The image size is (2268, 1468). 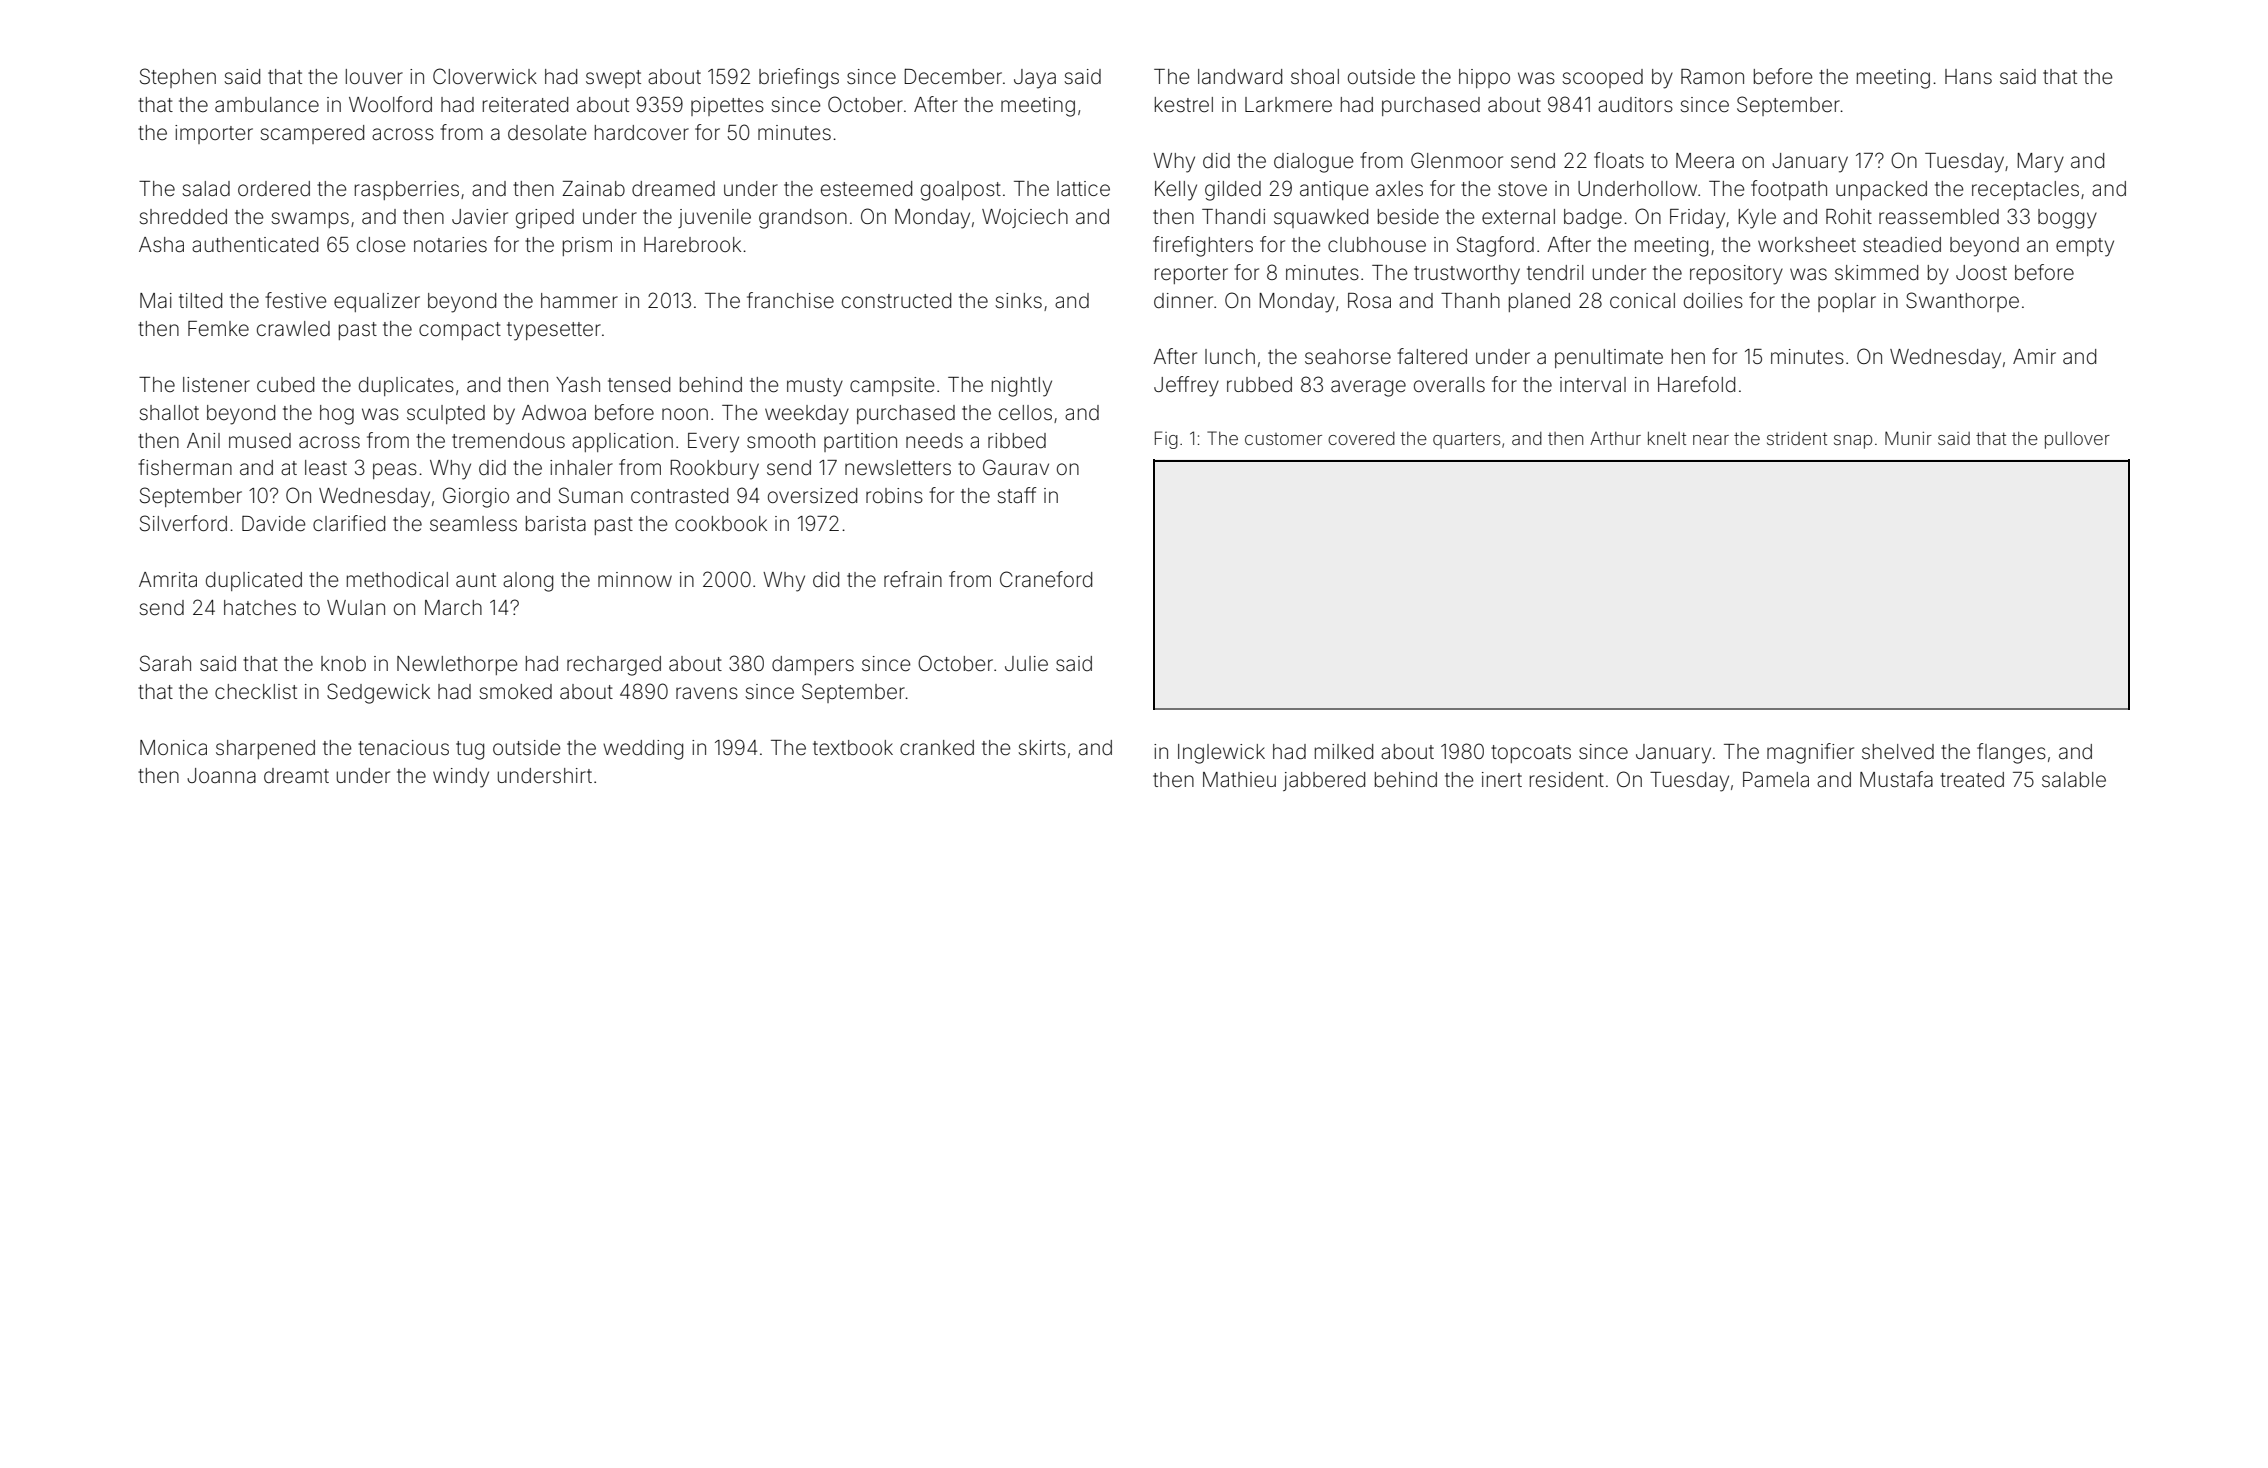 What do you see at coordinates (516, 692) in the image?
I see `smoked` at bounding box center [516, 692].
